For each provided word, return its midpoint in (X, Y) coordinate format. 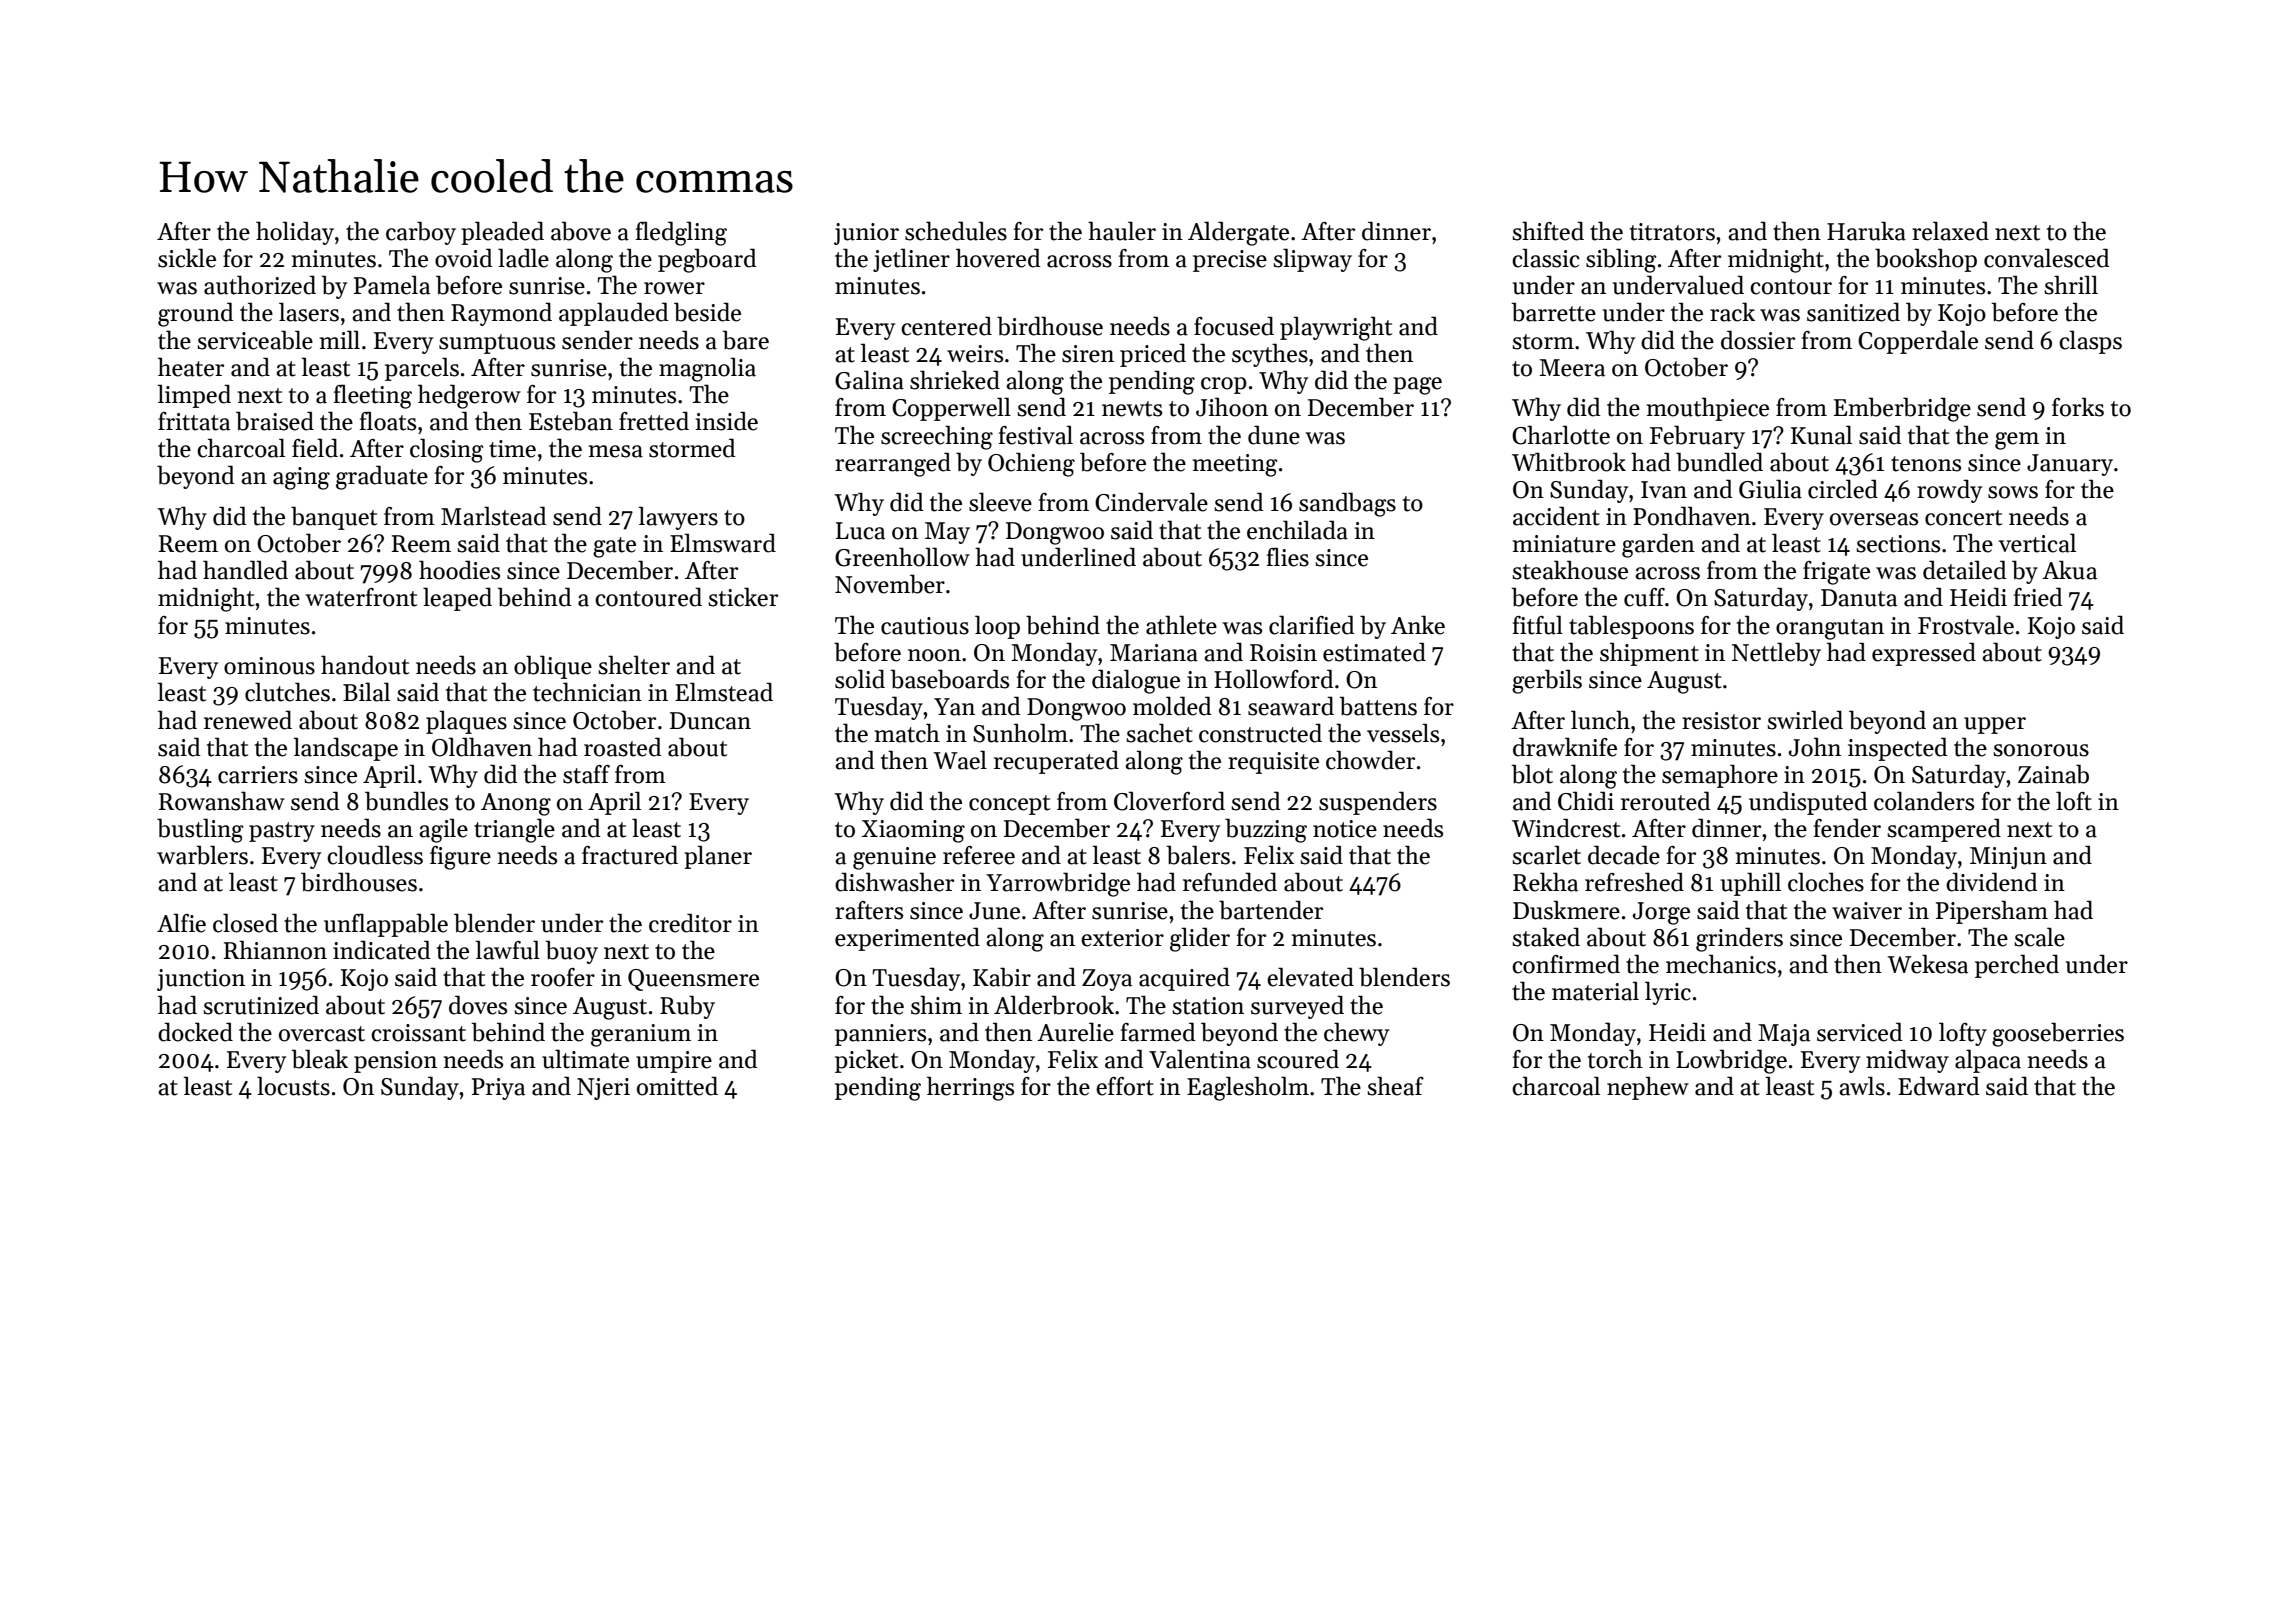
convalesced (2047, 258)
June (994, 911)
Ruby (687, 1007)
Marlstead (494, 516)
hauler (1122, 231)
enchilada (1297, 530)
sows (2013, 492)
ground (196, 314)
